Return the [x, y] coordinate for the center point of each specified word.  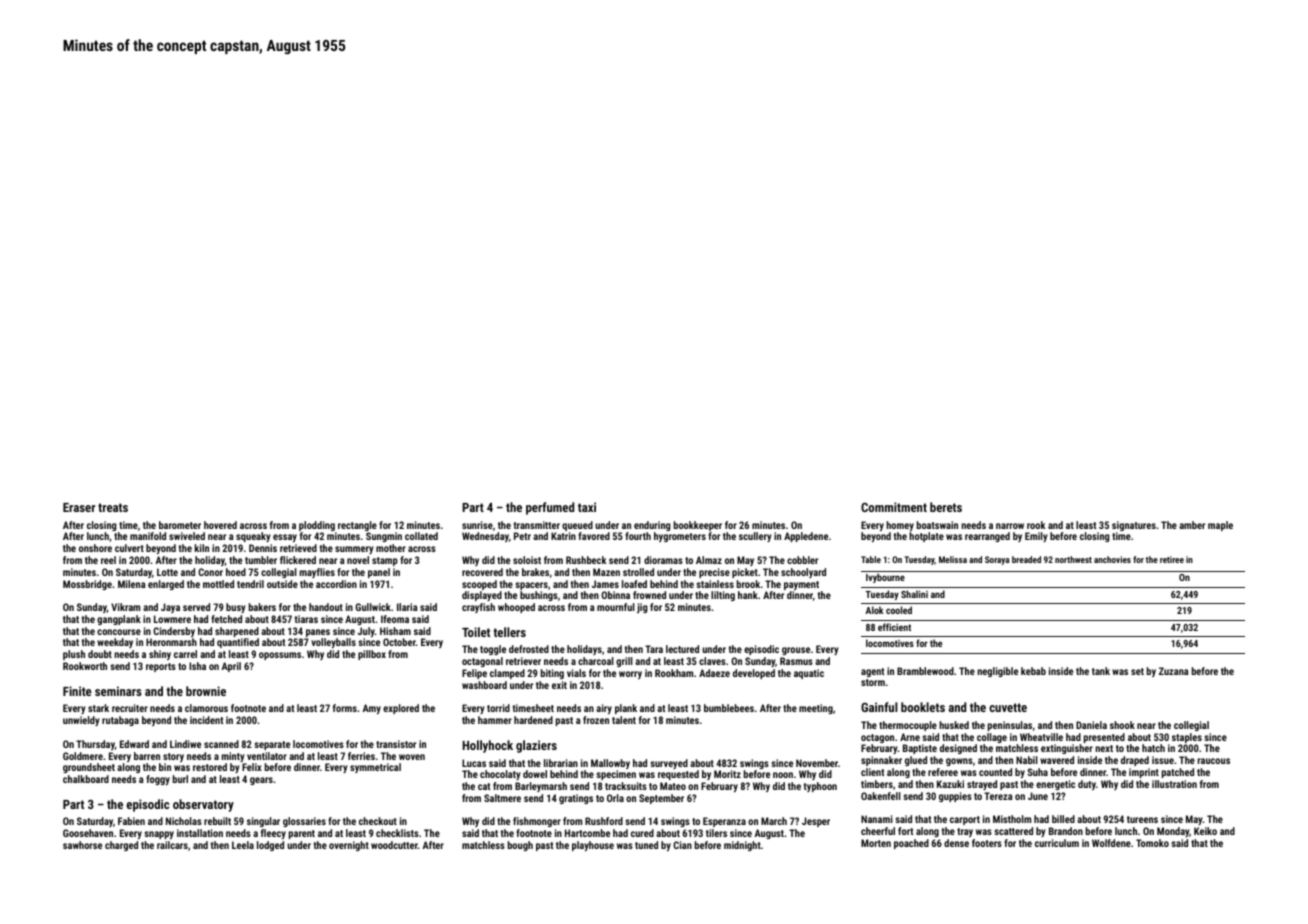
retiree [1172, 559]
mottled [218, 584]
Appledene [806, 537]
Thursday [95, 745]
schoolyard [803, 573]
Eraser [79, 507]
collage [992, 738]
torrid [498, 708]
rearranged [987, 537]
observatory [203, 805]
